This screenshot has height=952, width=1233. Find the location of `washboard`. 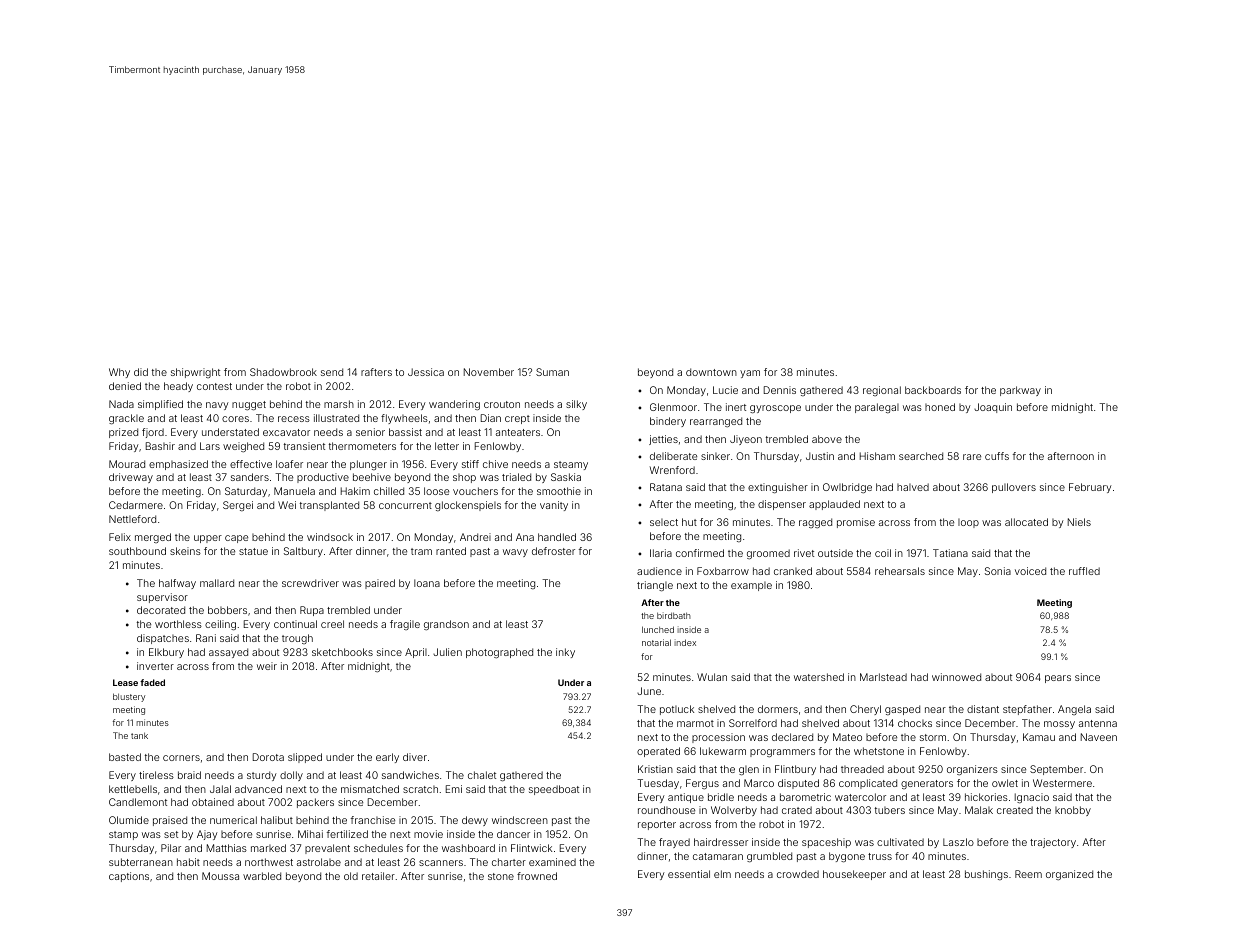

washboard is located at coordinates (468, 848).
